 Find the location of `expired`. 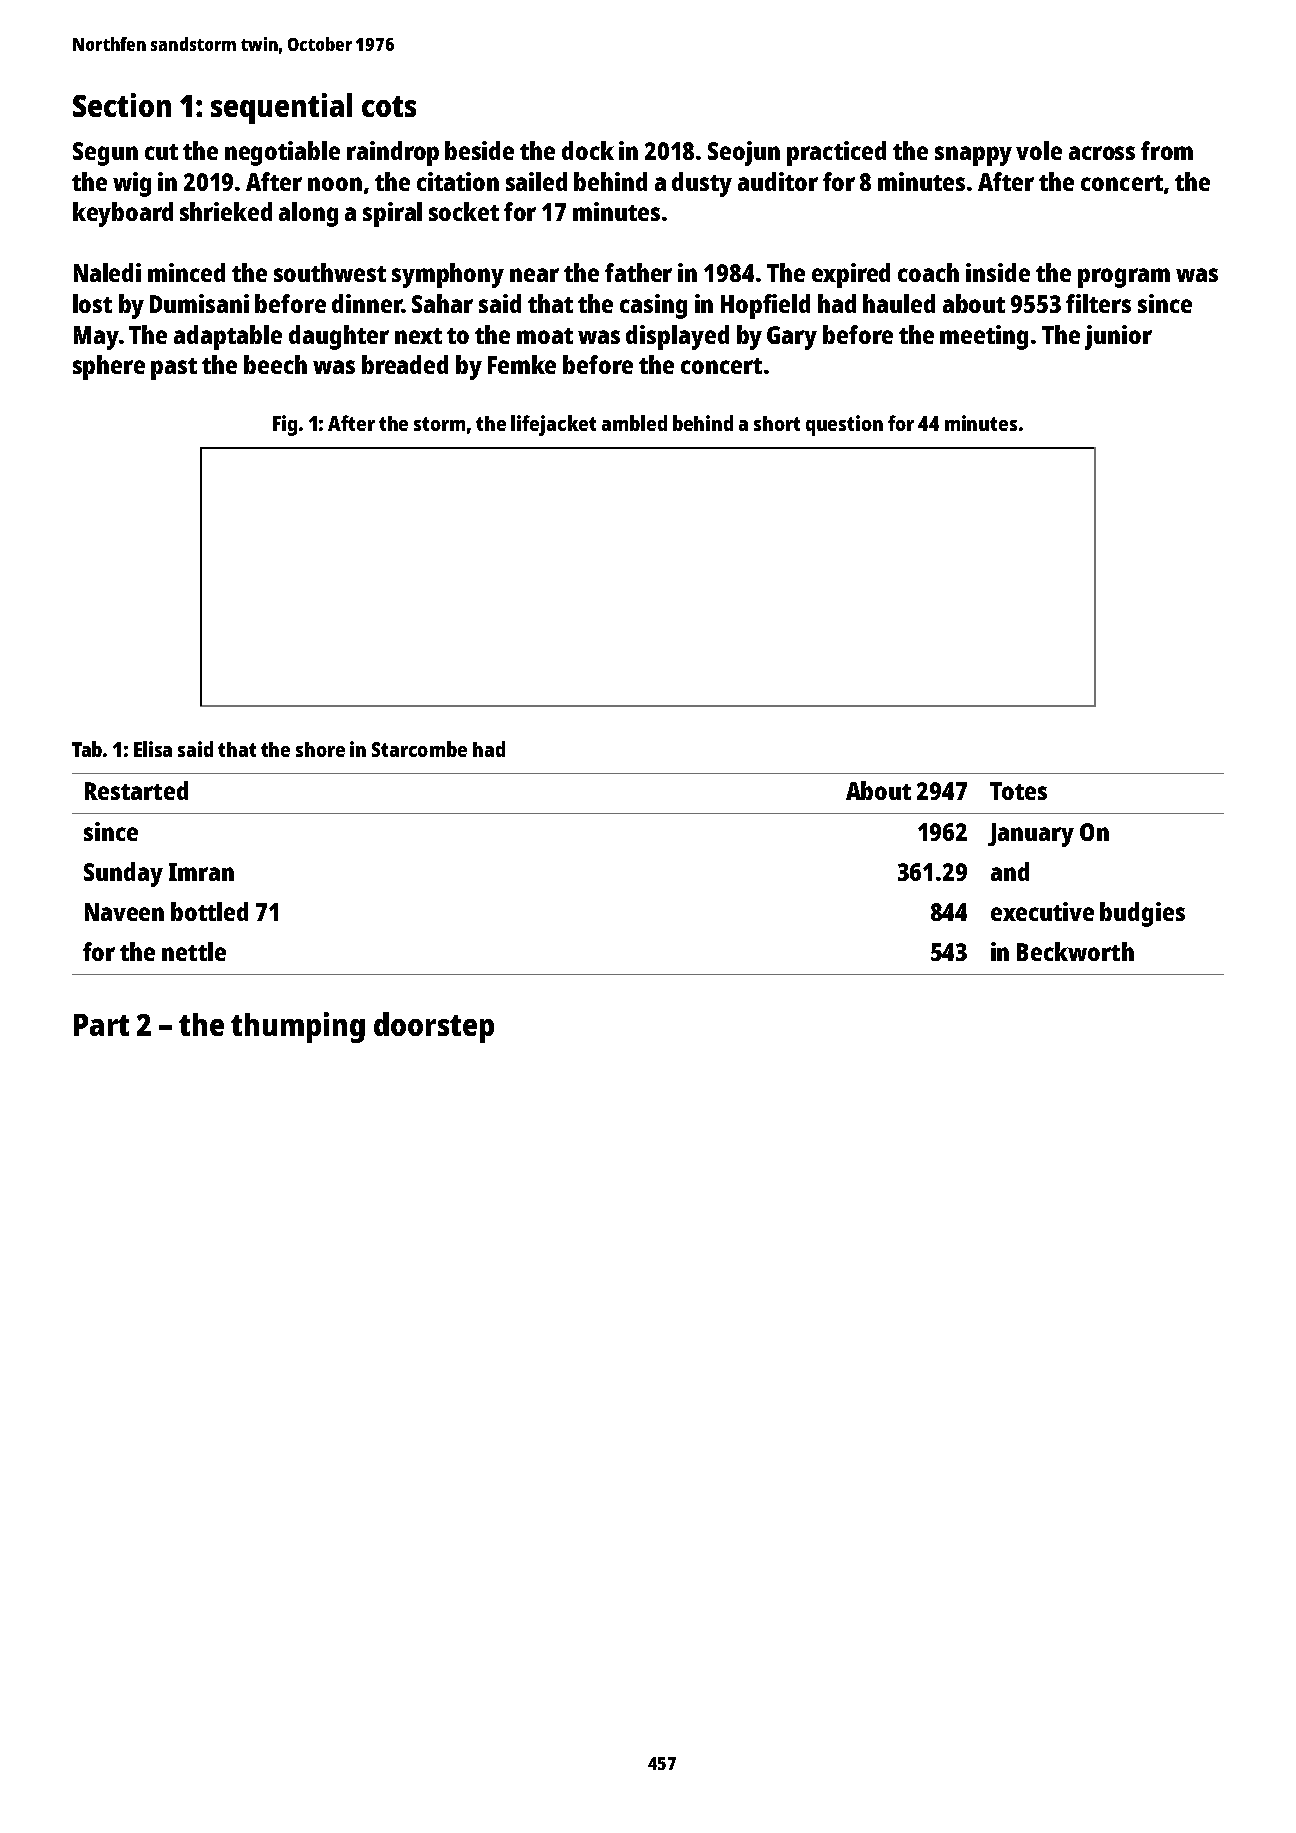

expired is located at coordinates (851, 275).
